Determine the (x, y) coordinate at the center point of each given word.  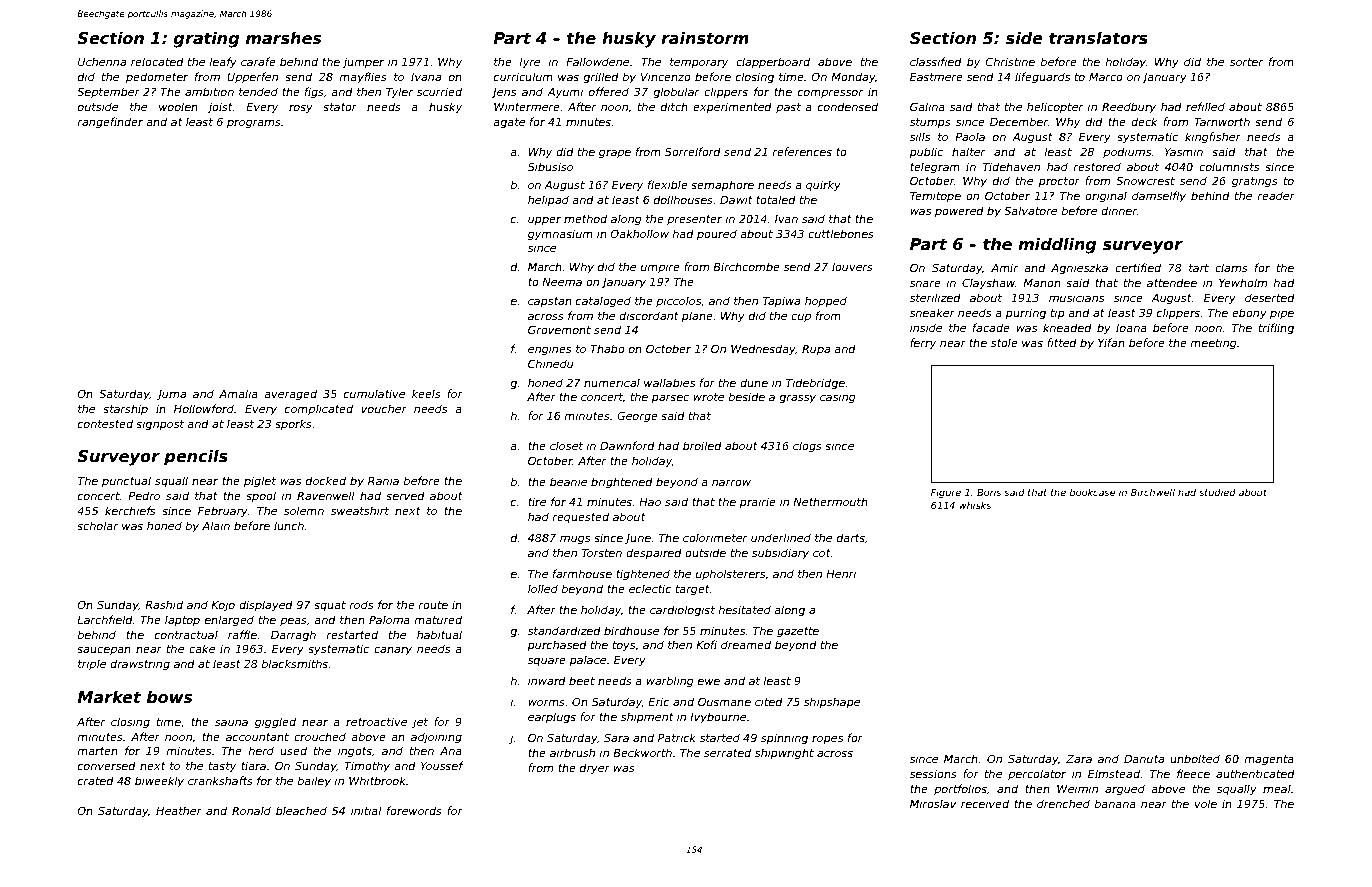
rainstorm (705, 38)
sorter (1247, 62)
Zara (1079, 758)
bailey (314, 782)
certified (1138, 267)
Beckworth (642, 752)
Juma (171, 395)
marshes (284, 38)
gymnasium (560, 235)
